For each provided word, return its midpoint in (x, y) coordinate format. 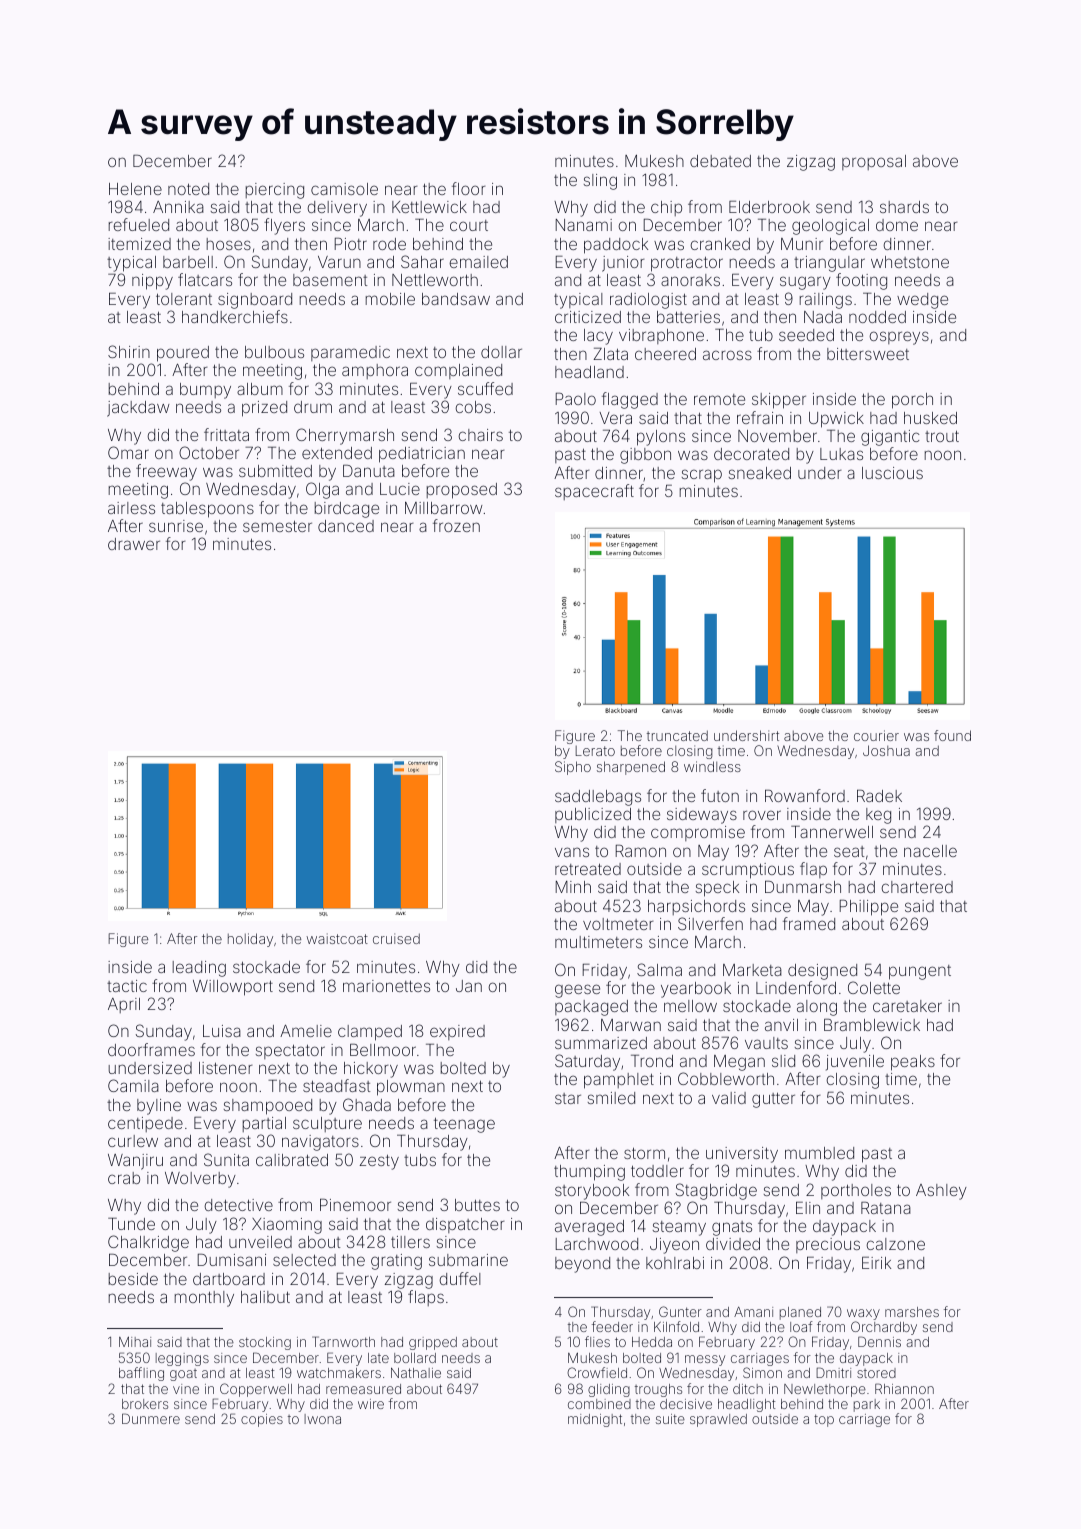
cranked (720, 244)
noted (188, 189)
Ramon (641, 851)
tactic (127, 986)
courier (876, 735)
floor (469, 188)
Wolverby (200, 1180)
